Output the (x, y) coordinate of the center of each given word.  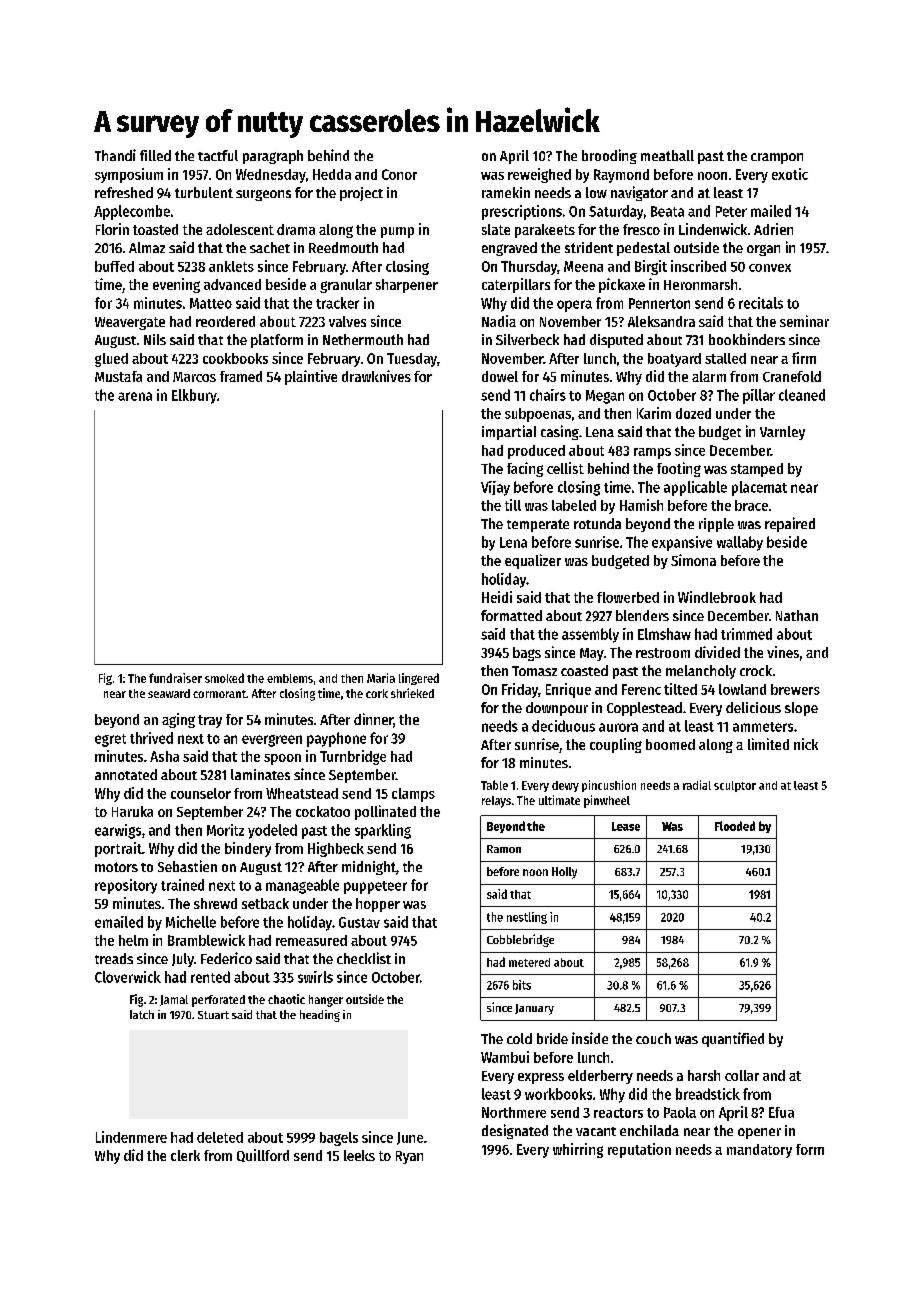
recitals (761, 303)
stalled (725, 358)
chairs (548, 395)
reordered (225, 321)
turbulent (204, 192)
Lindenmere (131, 1137)
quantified (733, 1039)
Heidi (497, 597)
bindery (248, 849)
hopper (378, 905)
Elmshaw (664, 634)
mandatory (759, 1151)
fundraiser (175, 678)
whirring (578, 1150)
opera (574, 306)
